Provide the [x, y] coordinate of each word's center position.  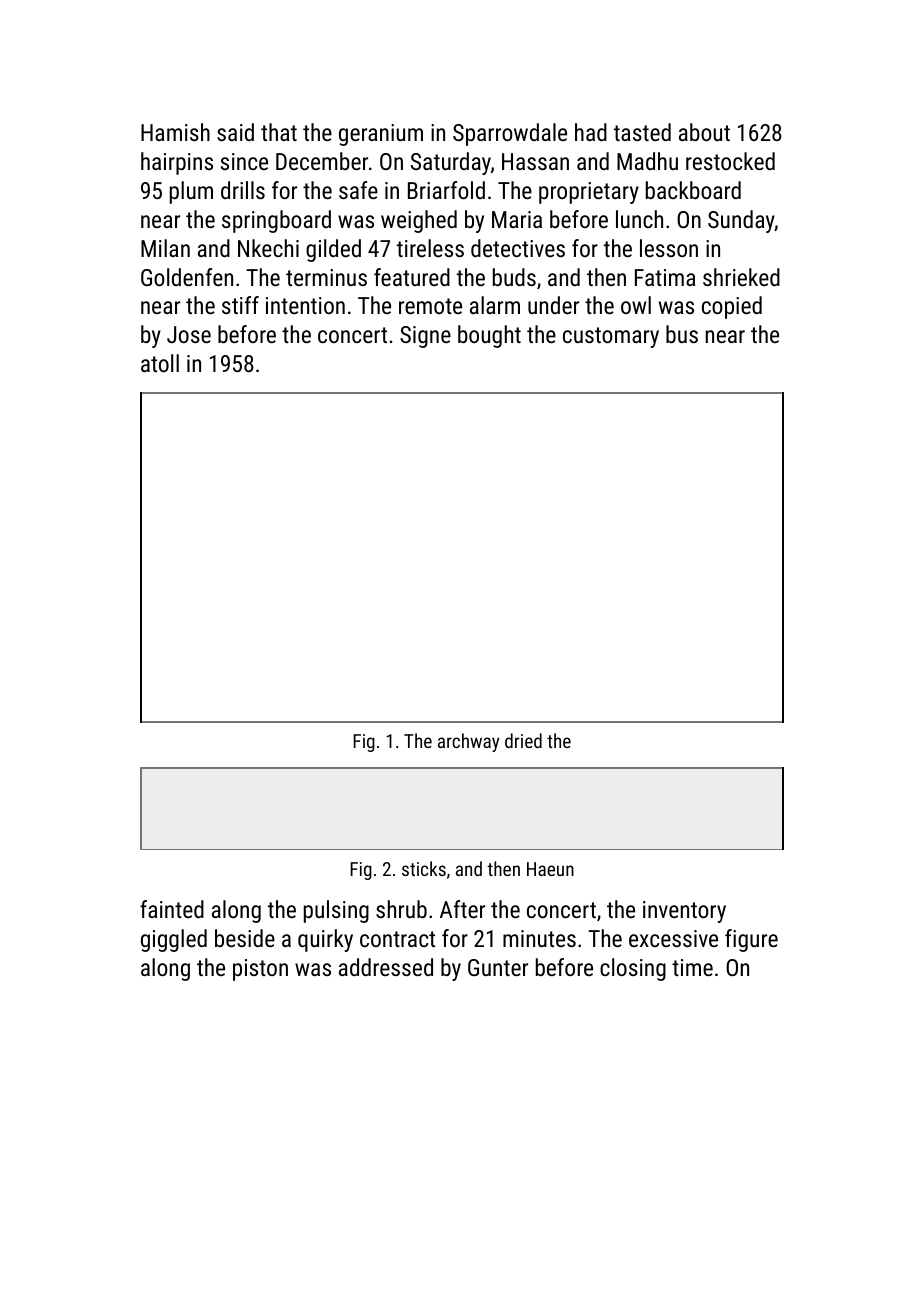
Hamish [175, 132]
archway [468, 742]
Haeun [550, 869]
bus [682, 334]
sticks [424, 868]
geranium [381, 135]
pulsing [336, 911]
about [704, 132]
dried [523, 740]
